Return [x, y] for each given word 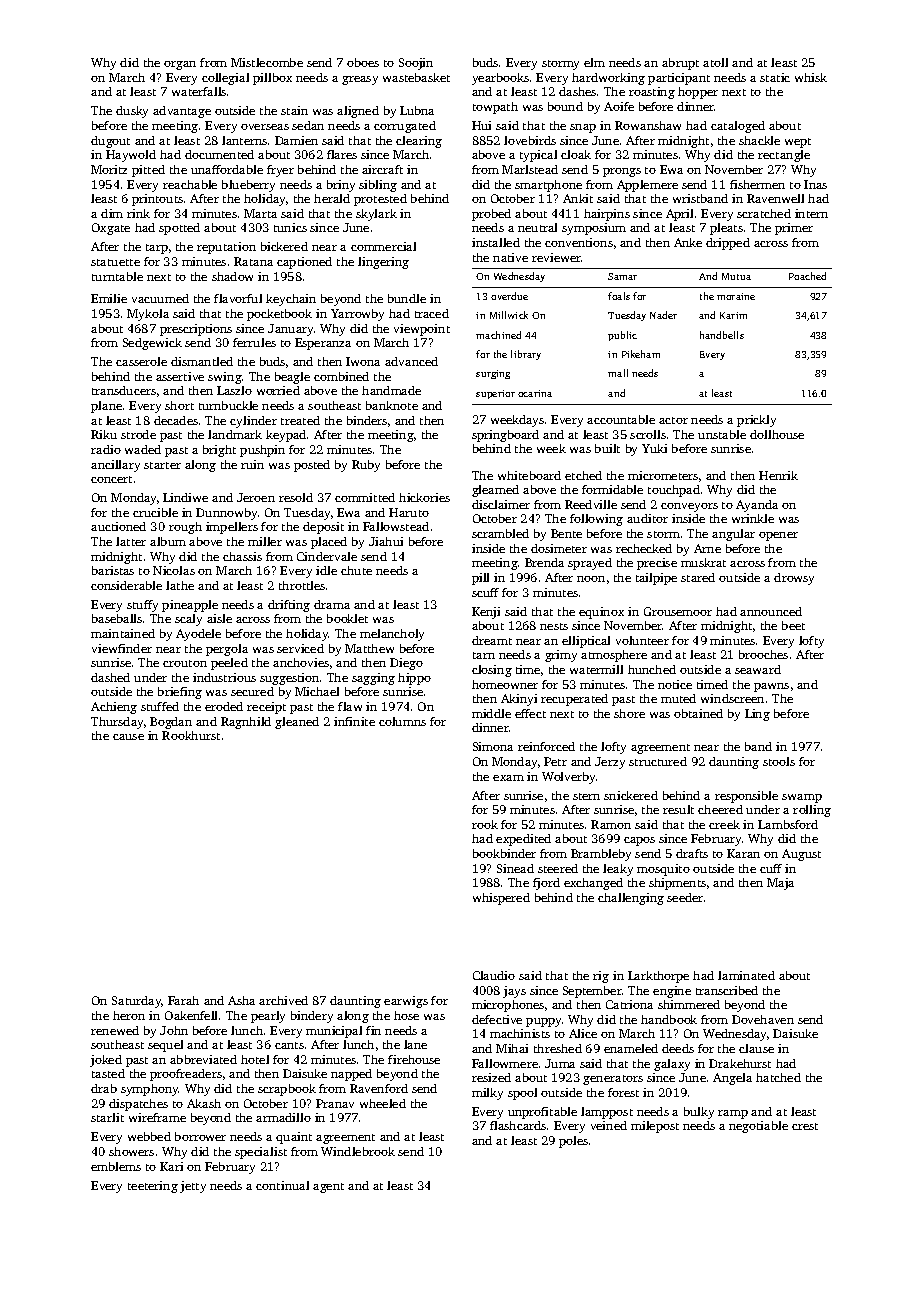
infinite [354, 721]
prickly [756, 421]
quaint [294, 1138]
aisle [219, 618]
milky [487, 1094]
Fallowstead [396, 526]
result [678, 809]
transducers [124, 390]
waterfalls [199, 91]
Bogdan [171, 723]
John [174, 1030]
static [775, 77]
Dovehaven [763, 1019]
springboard [505, 436]
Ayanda [757, 506]
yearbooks [500, 79]
